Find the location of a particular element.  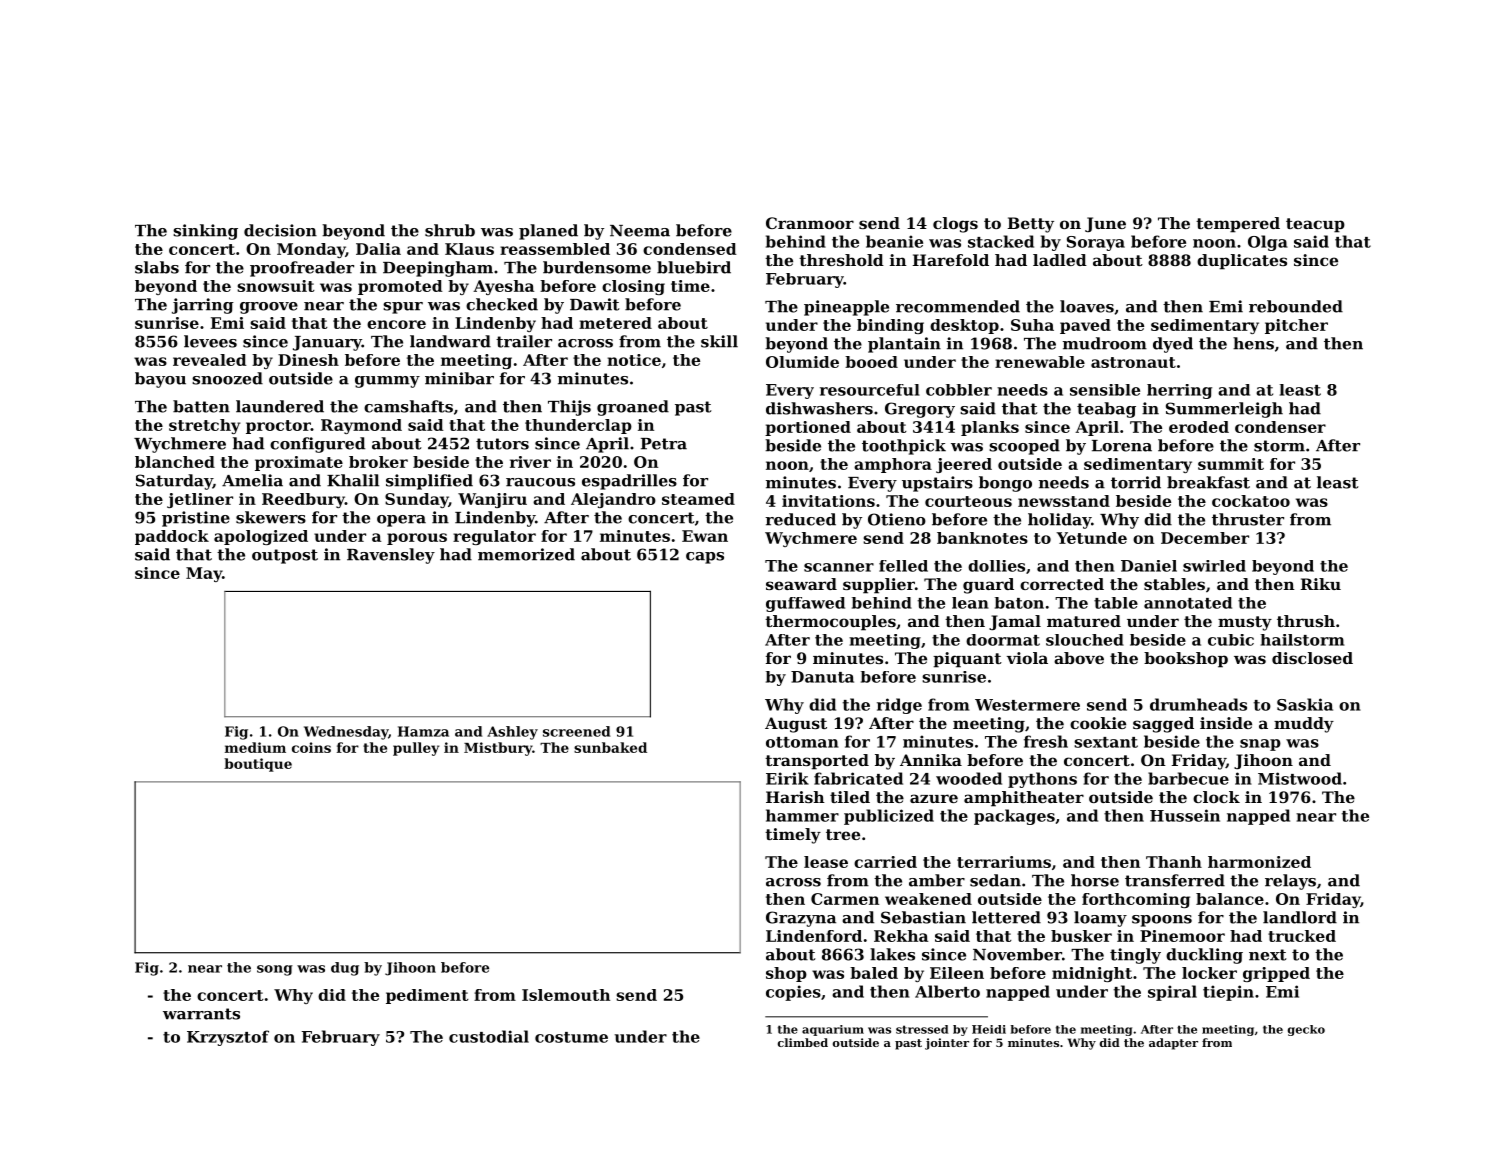

Cranmoor is located at coordinates (810, 223).
